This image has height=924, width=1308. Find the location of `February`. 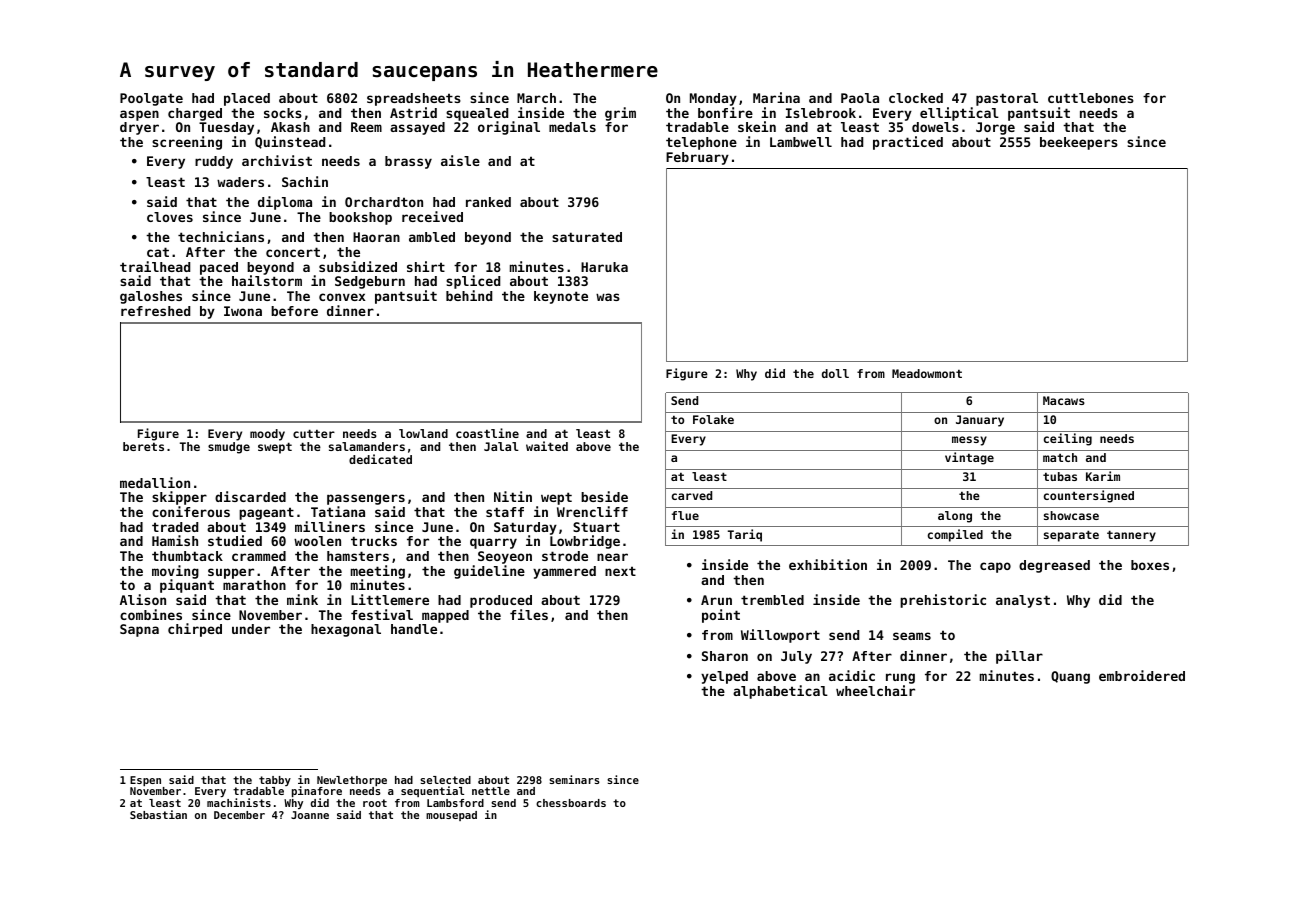

February is located at coordinates (697, 158).
